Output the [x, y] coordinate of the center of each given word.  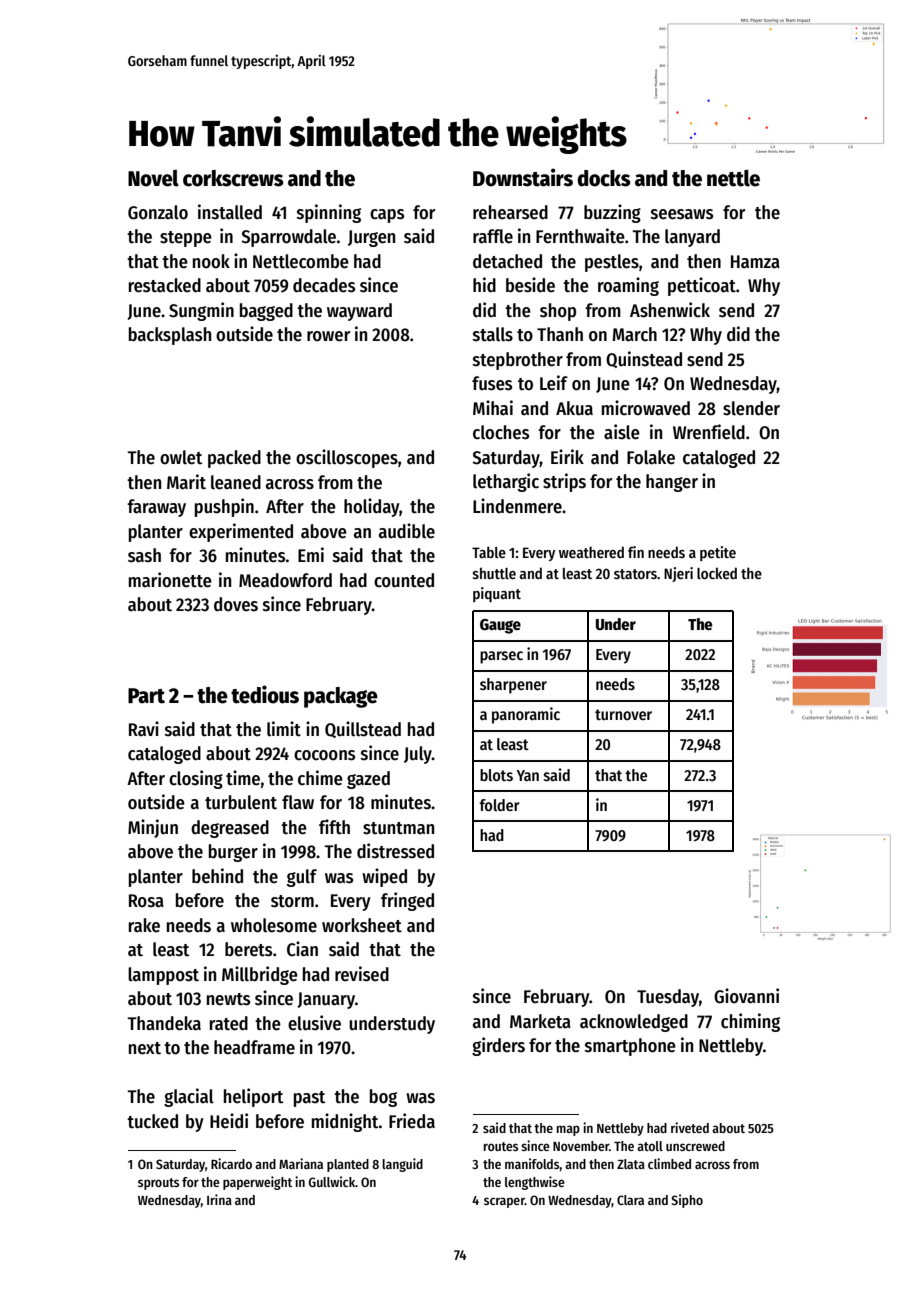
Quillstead [363, 729]
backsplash [170, 336]
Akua [574, 408]
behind [217, 876]
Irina [219, 1199]
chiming [750, 1022]
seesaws [682, 214]
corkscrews [233, 178]
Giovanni [746, 996]
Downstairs [523, 177]
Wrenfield [709, 432]
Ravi [144, 728]
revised [362, 974]
